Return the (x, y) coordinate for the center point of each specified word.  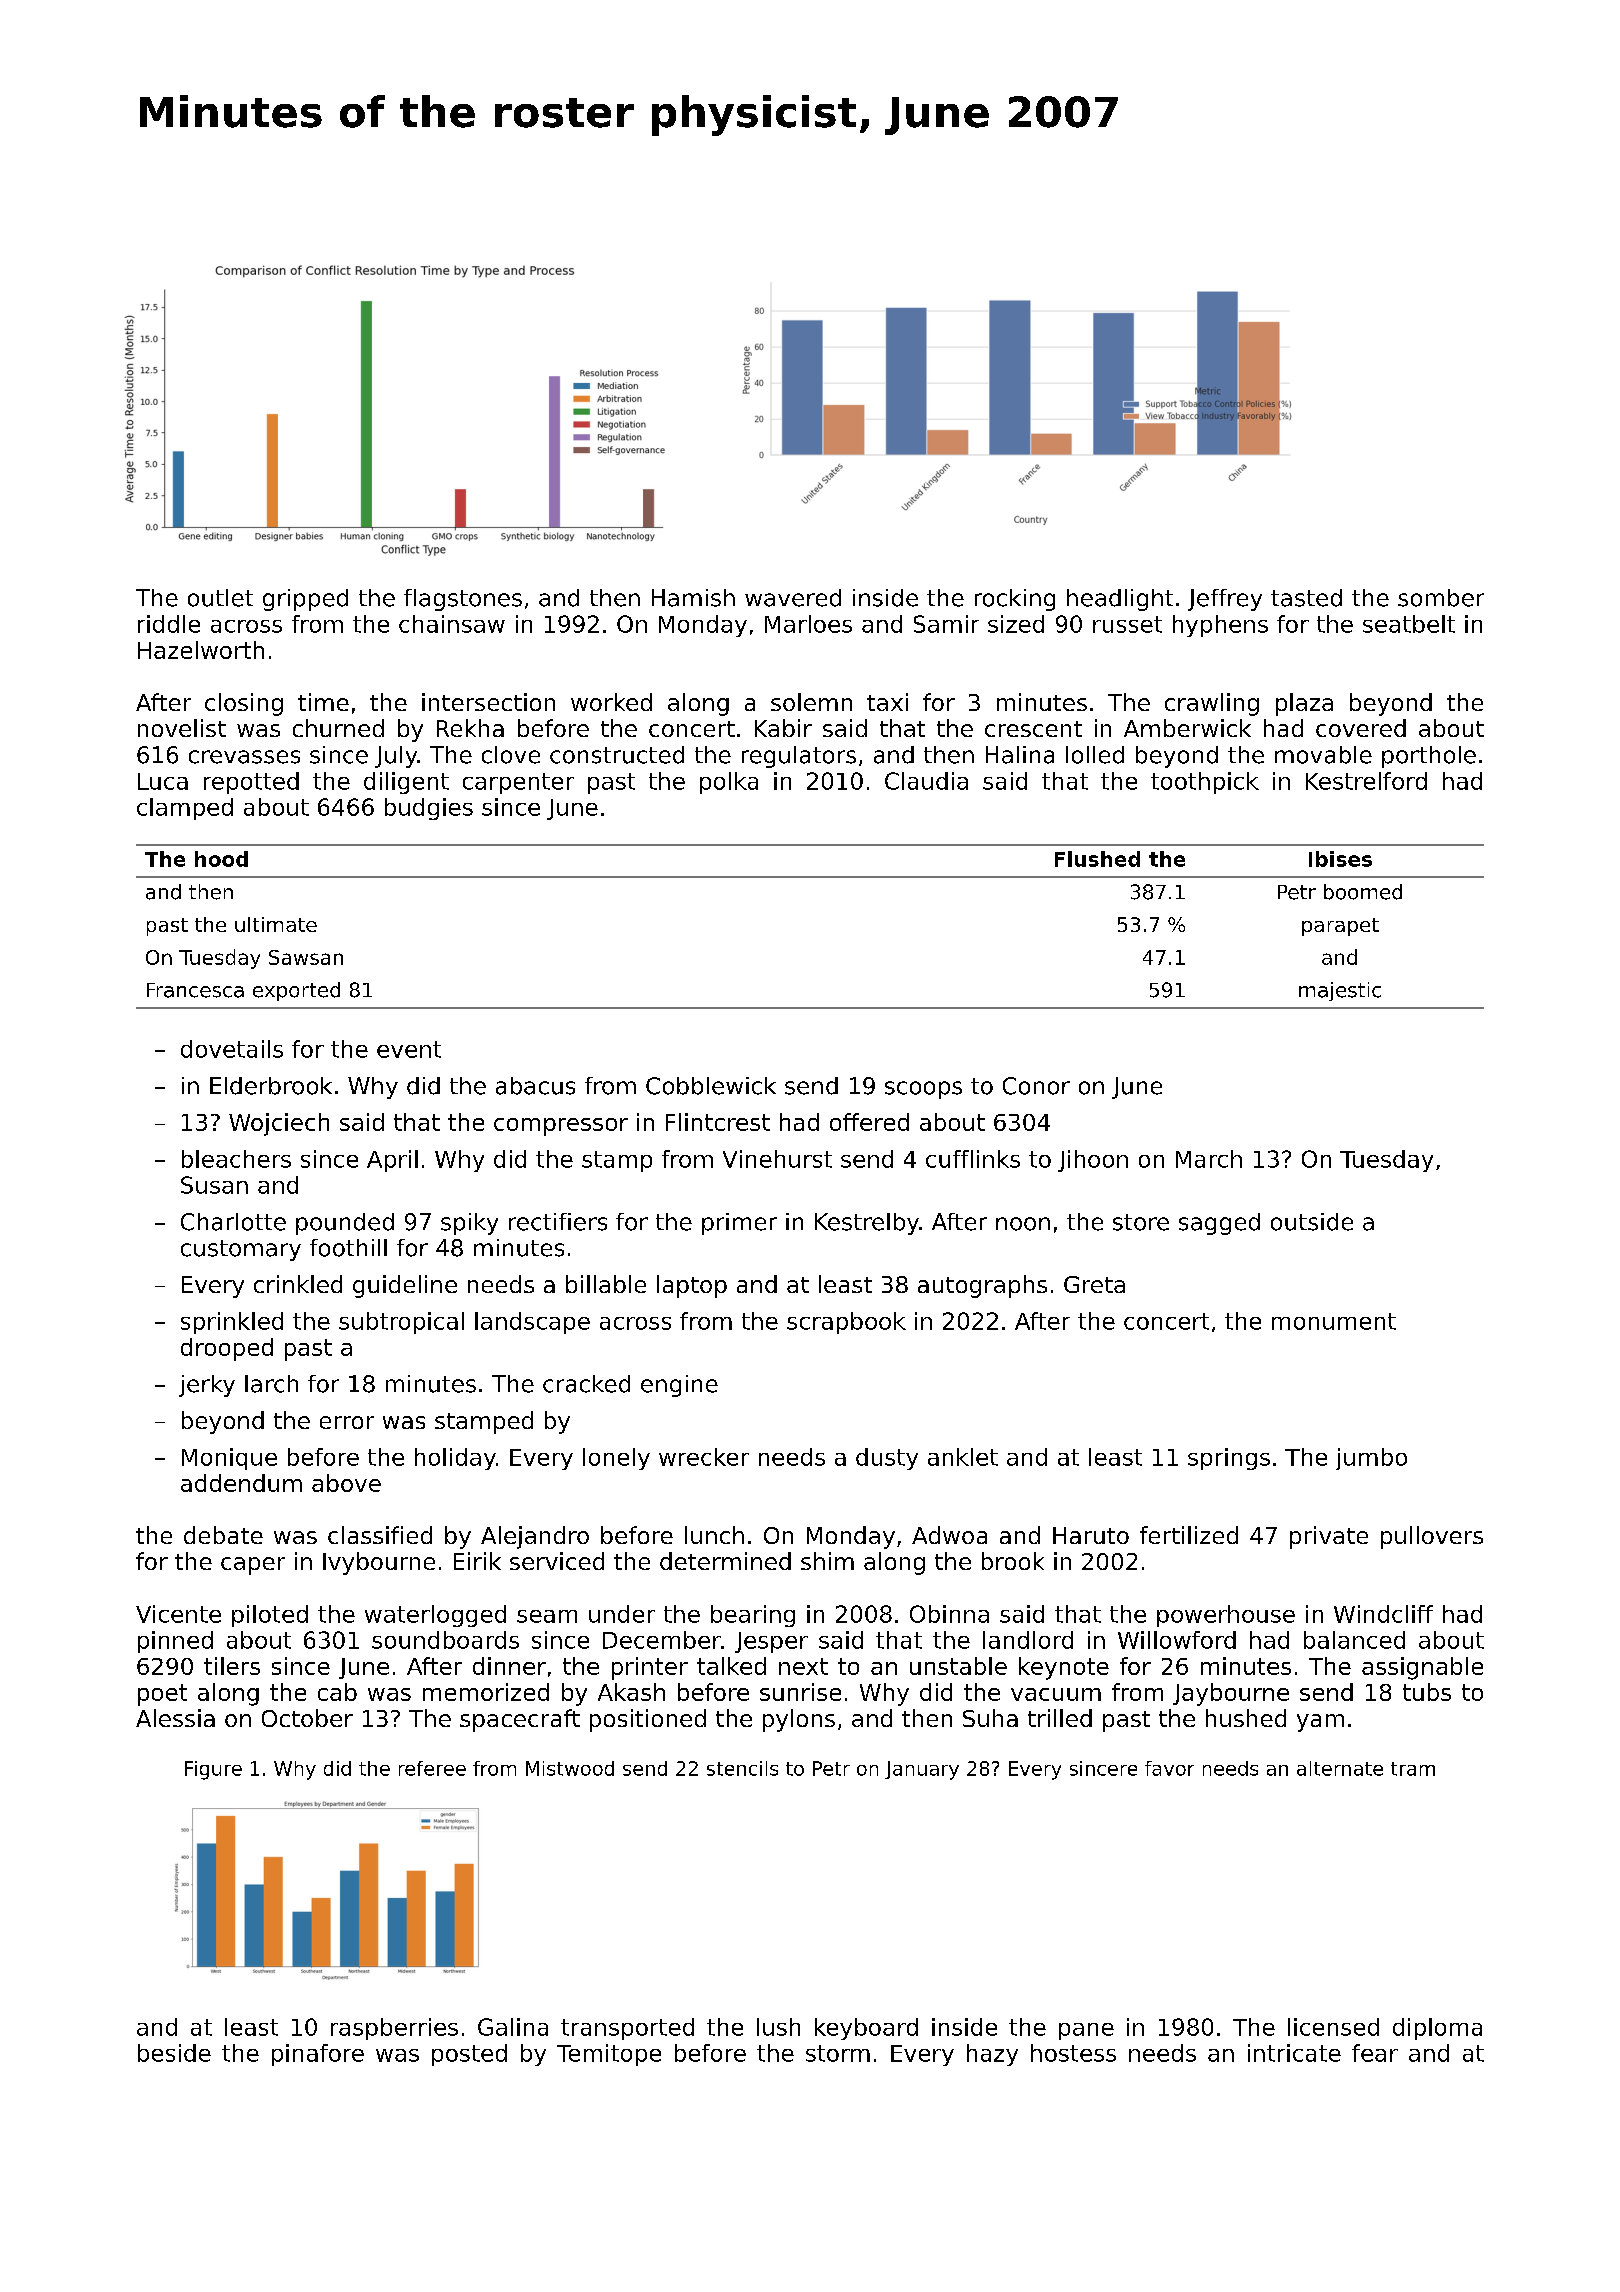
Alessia (175, 1718)
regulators (799, 757)
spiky (469, 1224)
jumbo (1371, 1459)
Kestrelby (867, 1224)
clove (511, 755)
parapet (1340, 927)
